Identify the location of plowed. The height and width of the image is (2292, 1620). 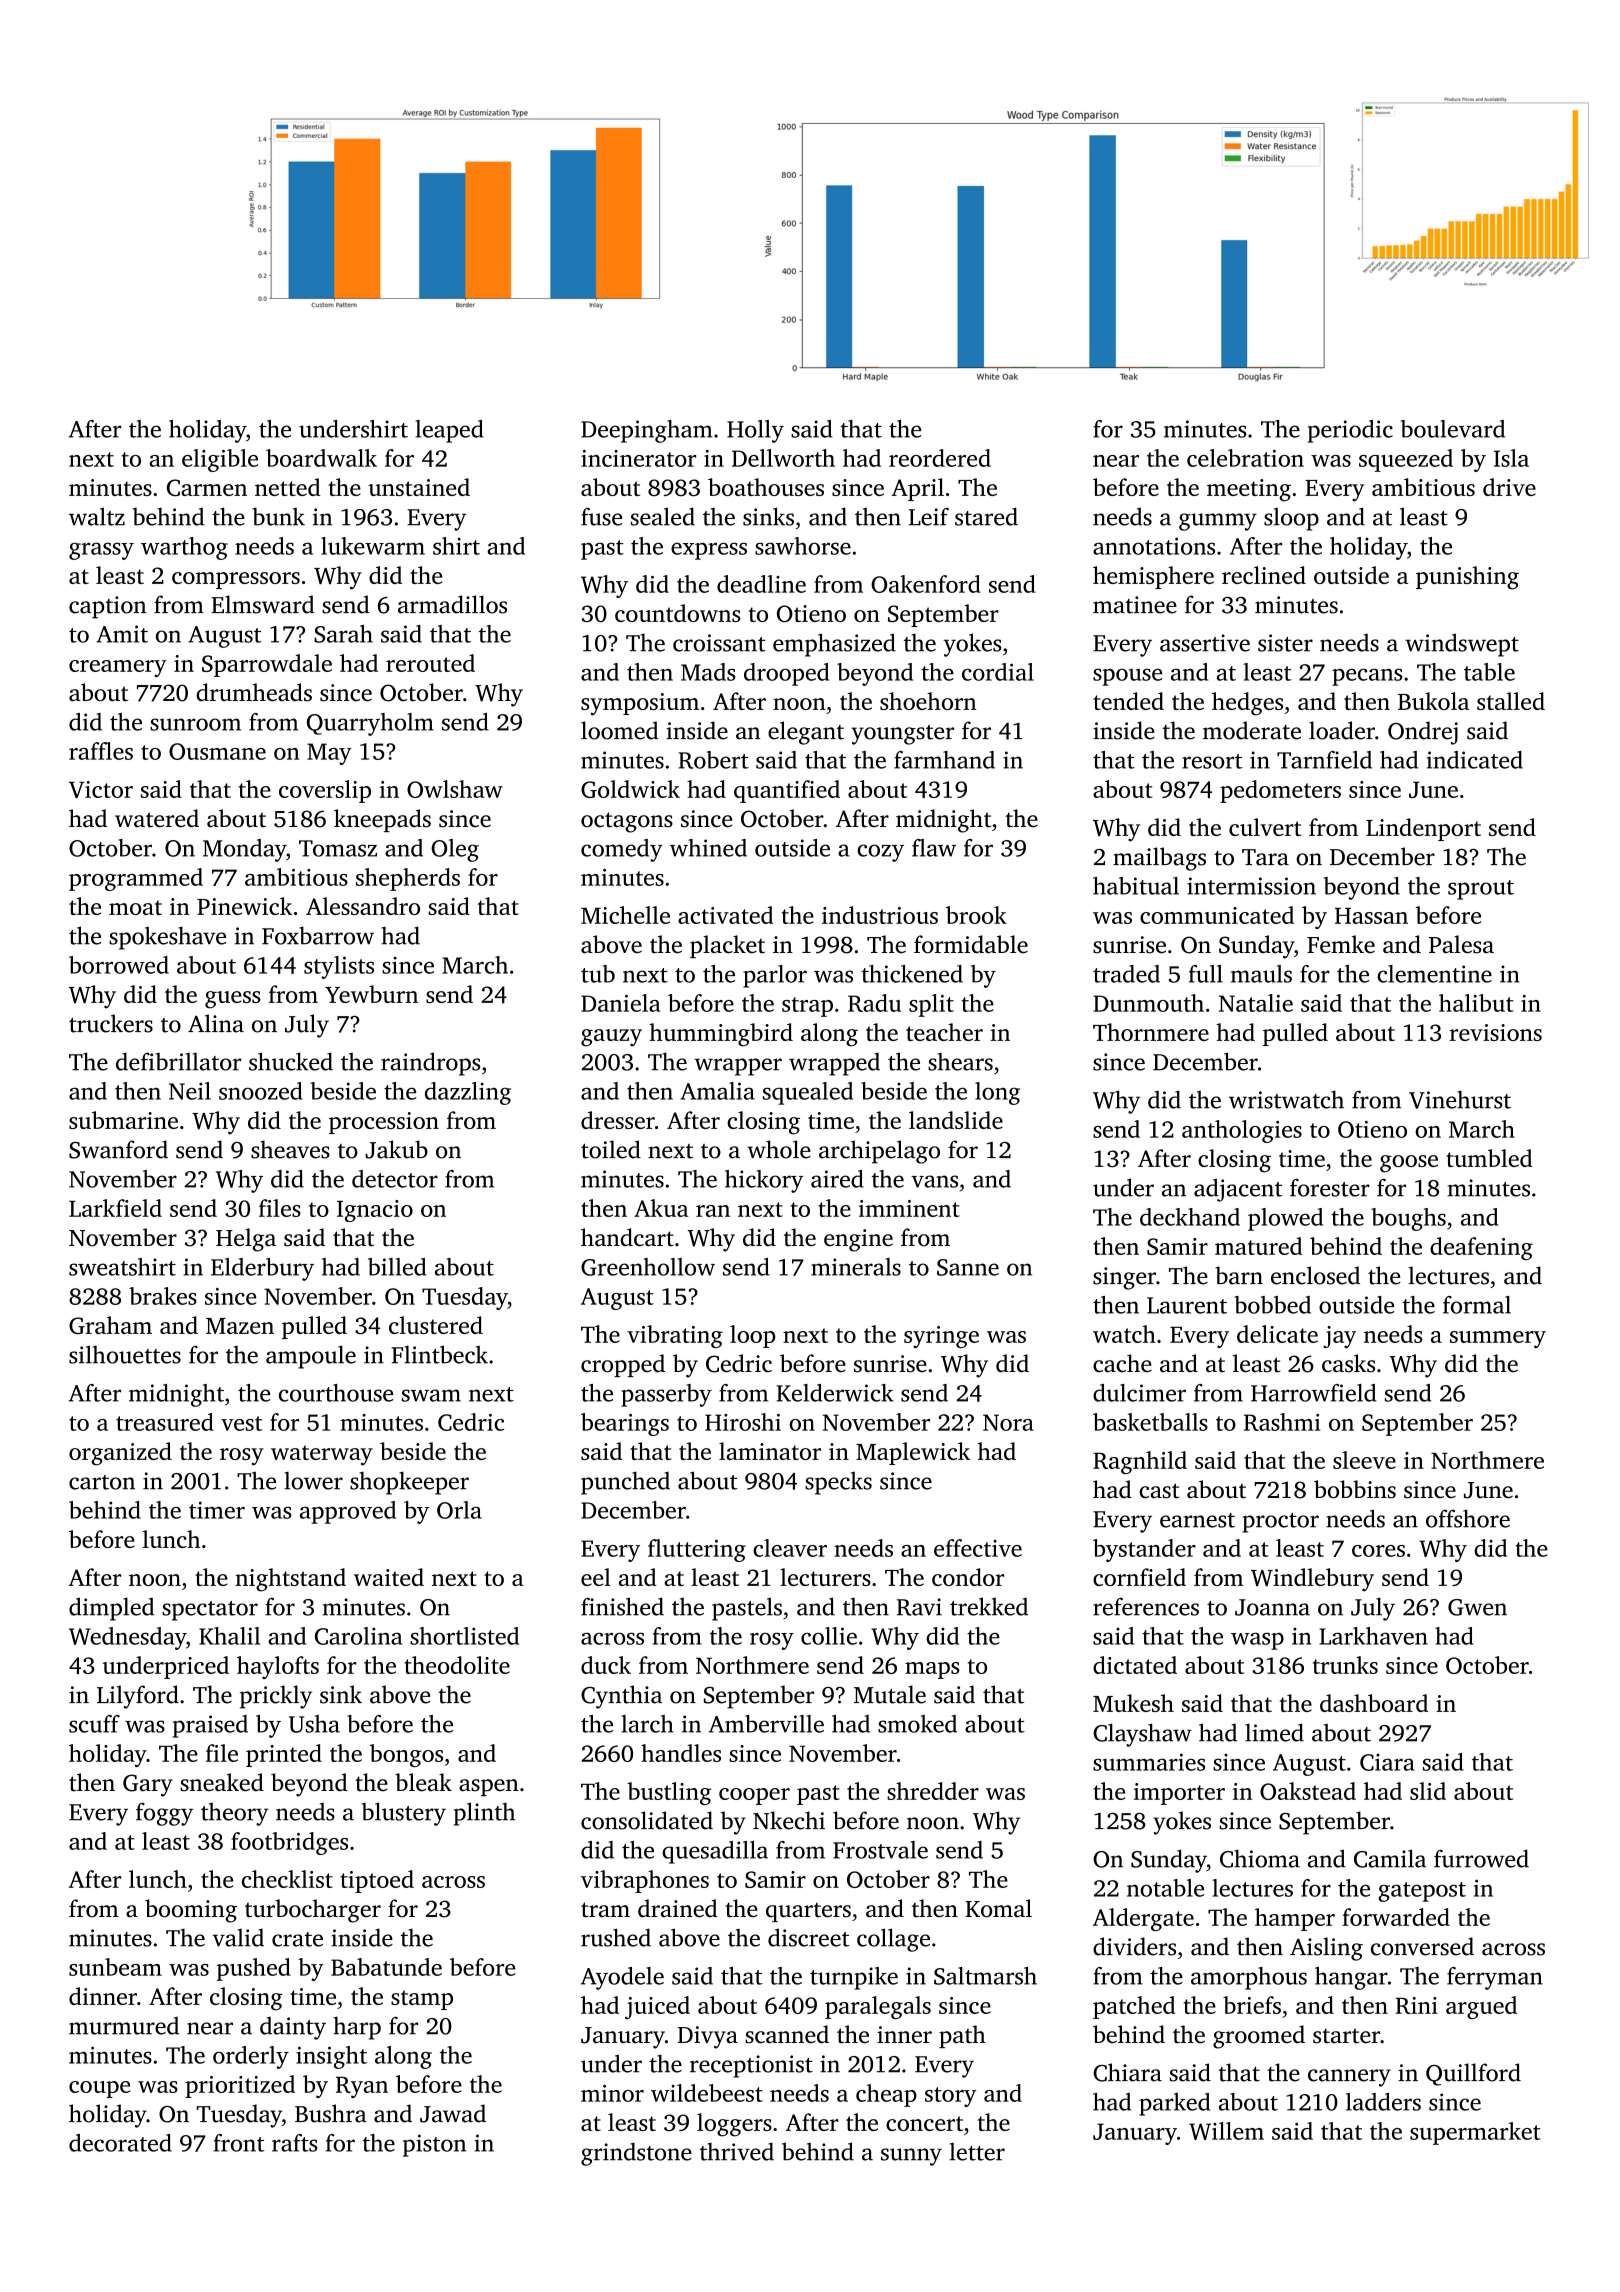
(1285, 1219).
